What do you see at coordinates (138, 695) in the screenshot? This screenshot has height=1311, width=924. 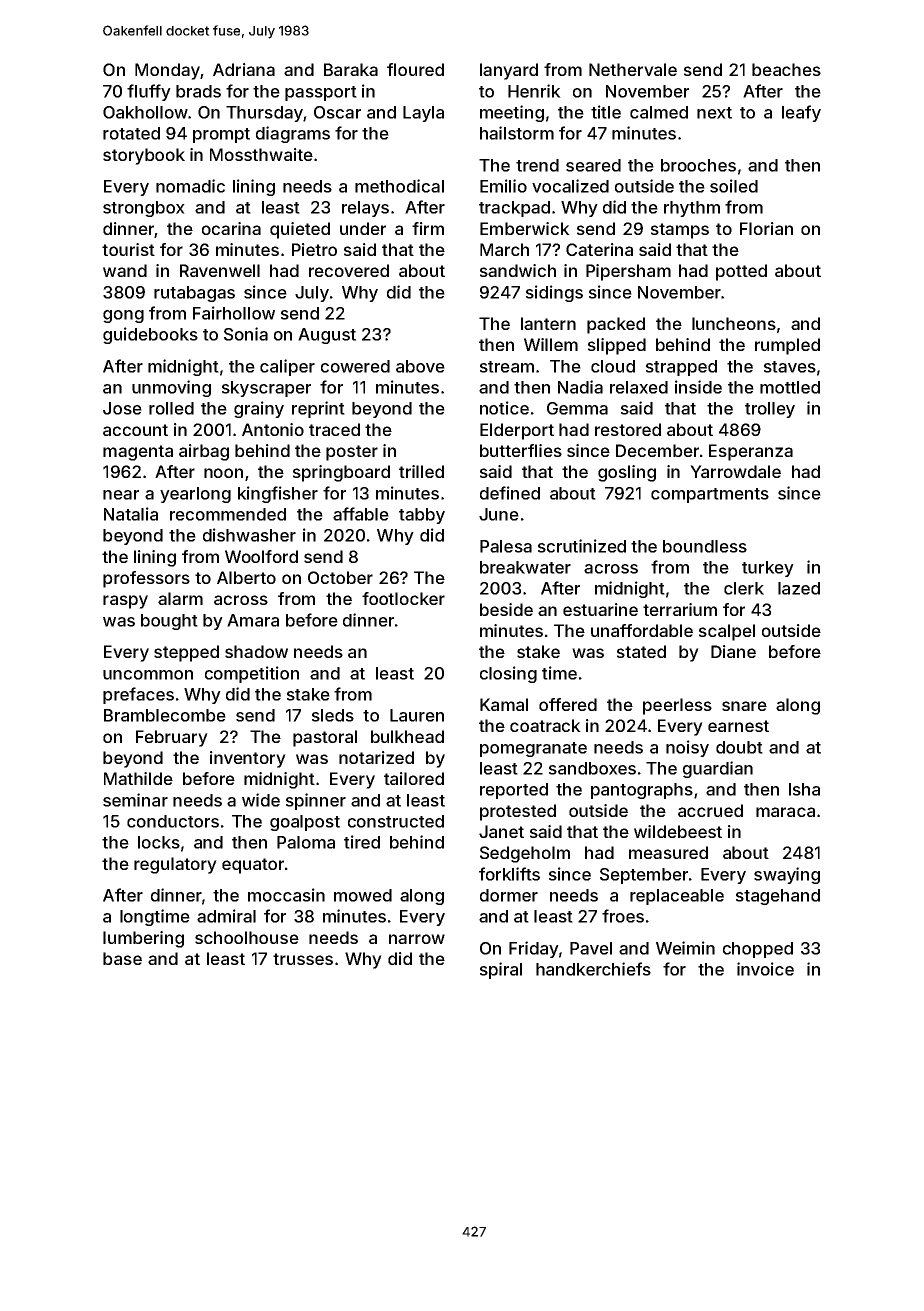 I see `prefaces` at bounding box center [138, 695].
